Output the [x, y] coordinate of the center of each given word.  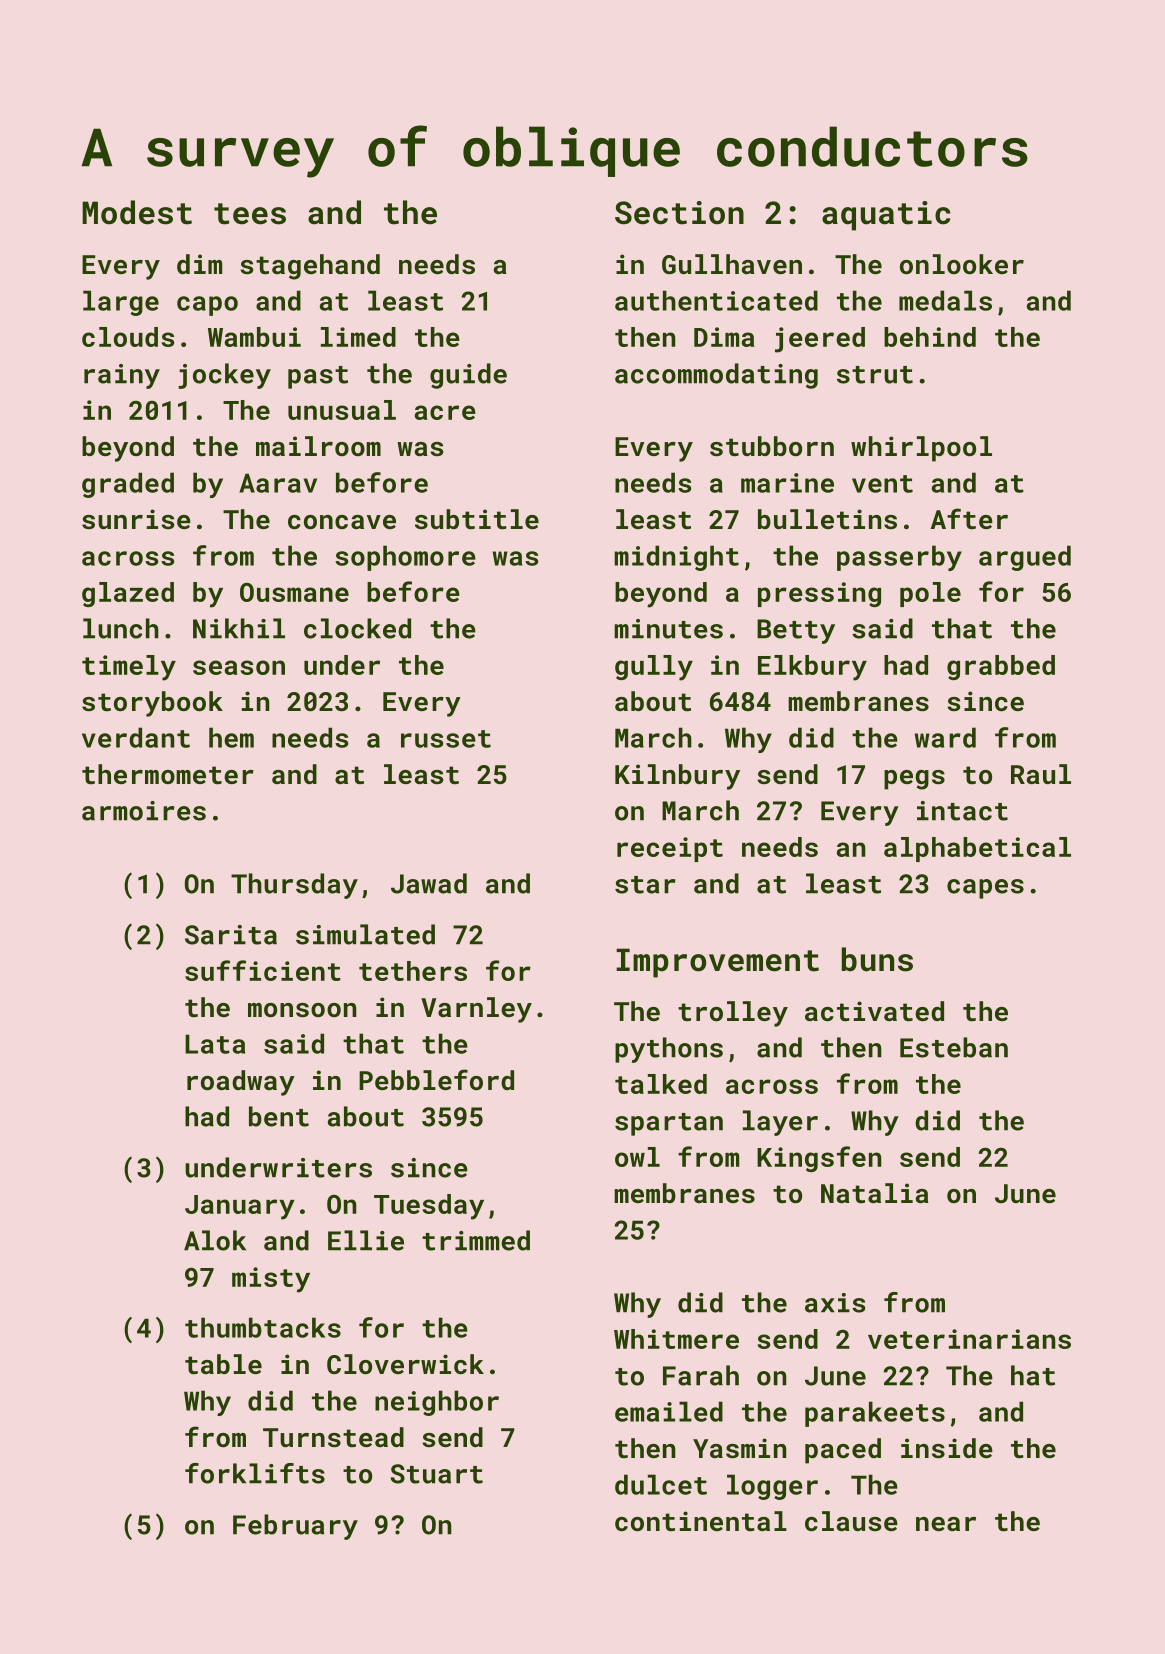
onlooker [962, 264]
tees [250, 214]
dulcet [661, 1484]
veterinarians [969, 1339]
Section [679, 213]
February [295, 1527]
